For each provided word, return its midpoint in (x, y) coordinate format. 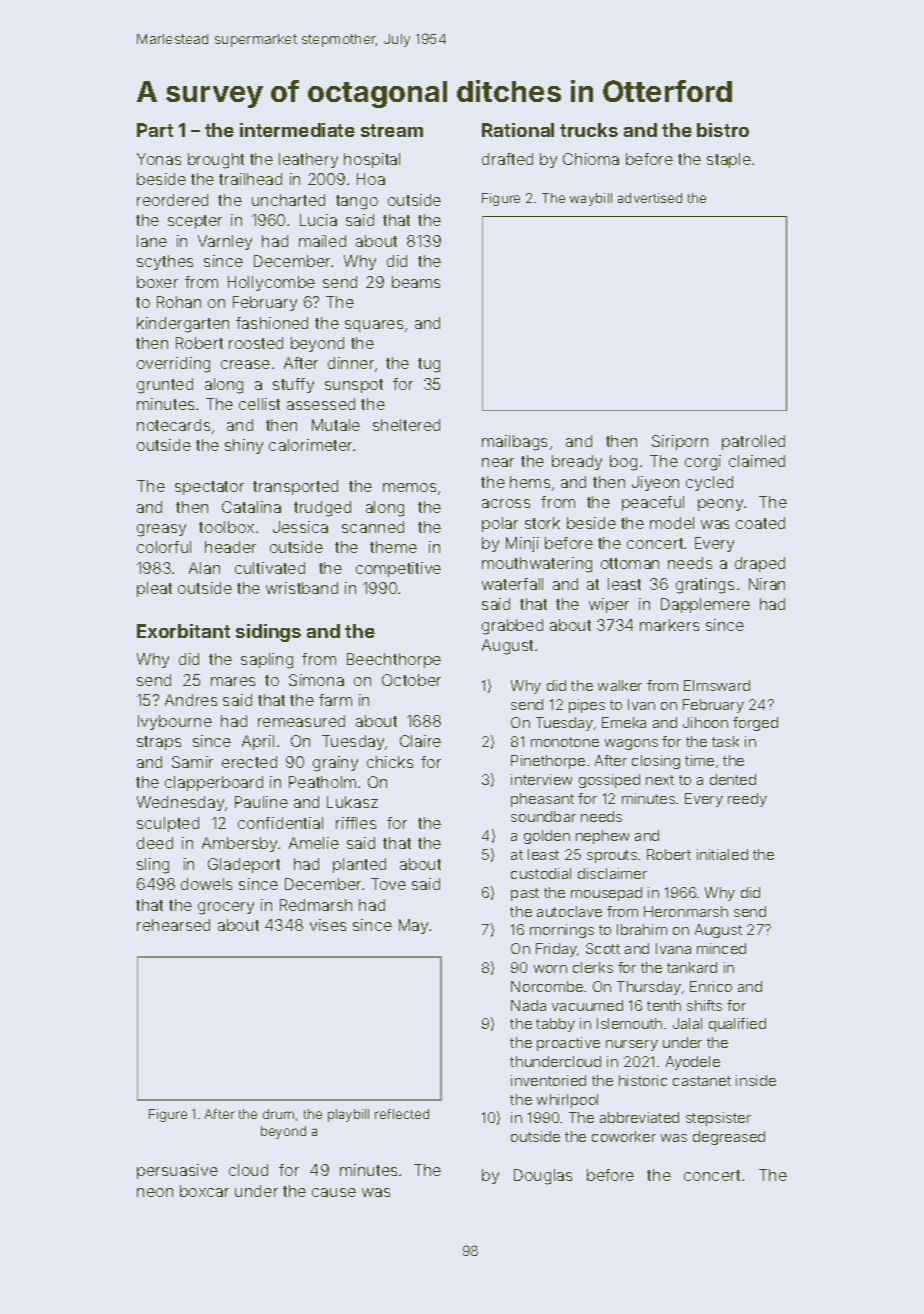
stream (392, 130)
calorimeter (311, 445)
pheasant (542, 800)
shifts (704, 1005)
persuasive (177, 1171)
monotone (565, 742)
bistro (723, 130)
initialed (722, 854)
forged (755, 724)
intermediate (297, 130)
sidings (268, 633)
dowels (206, 884)
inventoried (548, 1080)
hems (530, 482)
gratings (705, 586)
